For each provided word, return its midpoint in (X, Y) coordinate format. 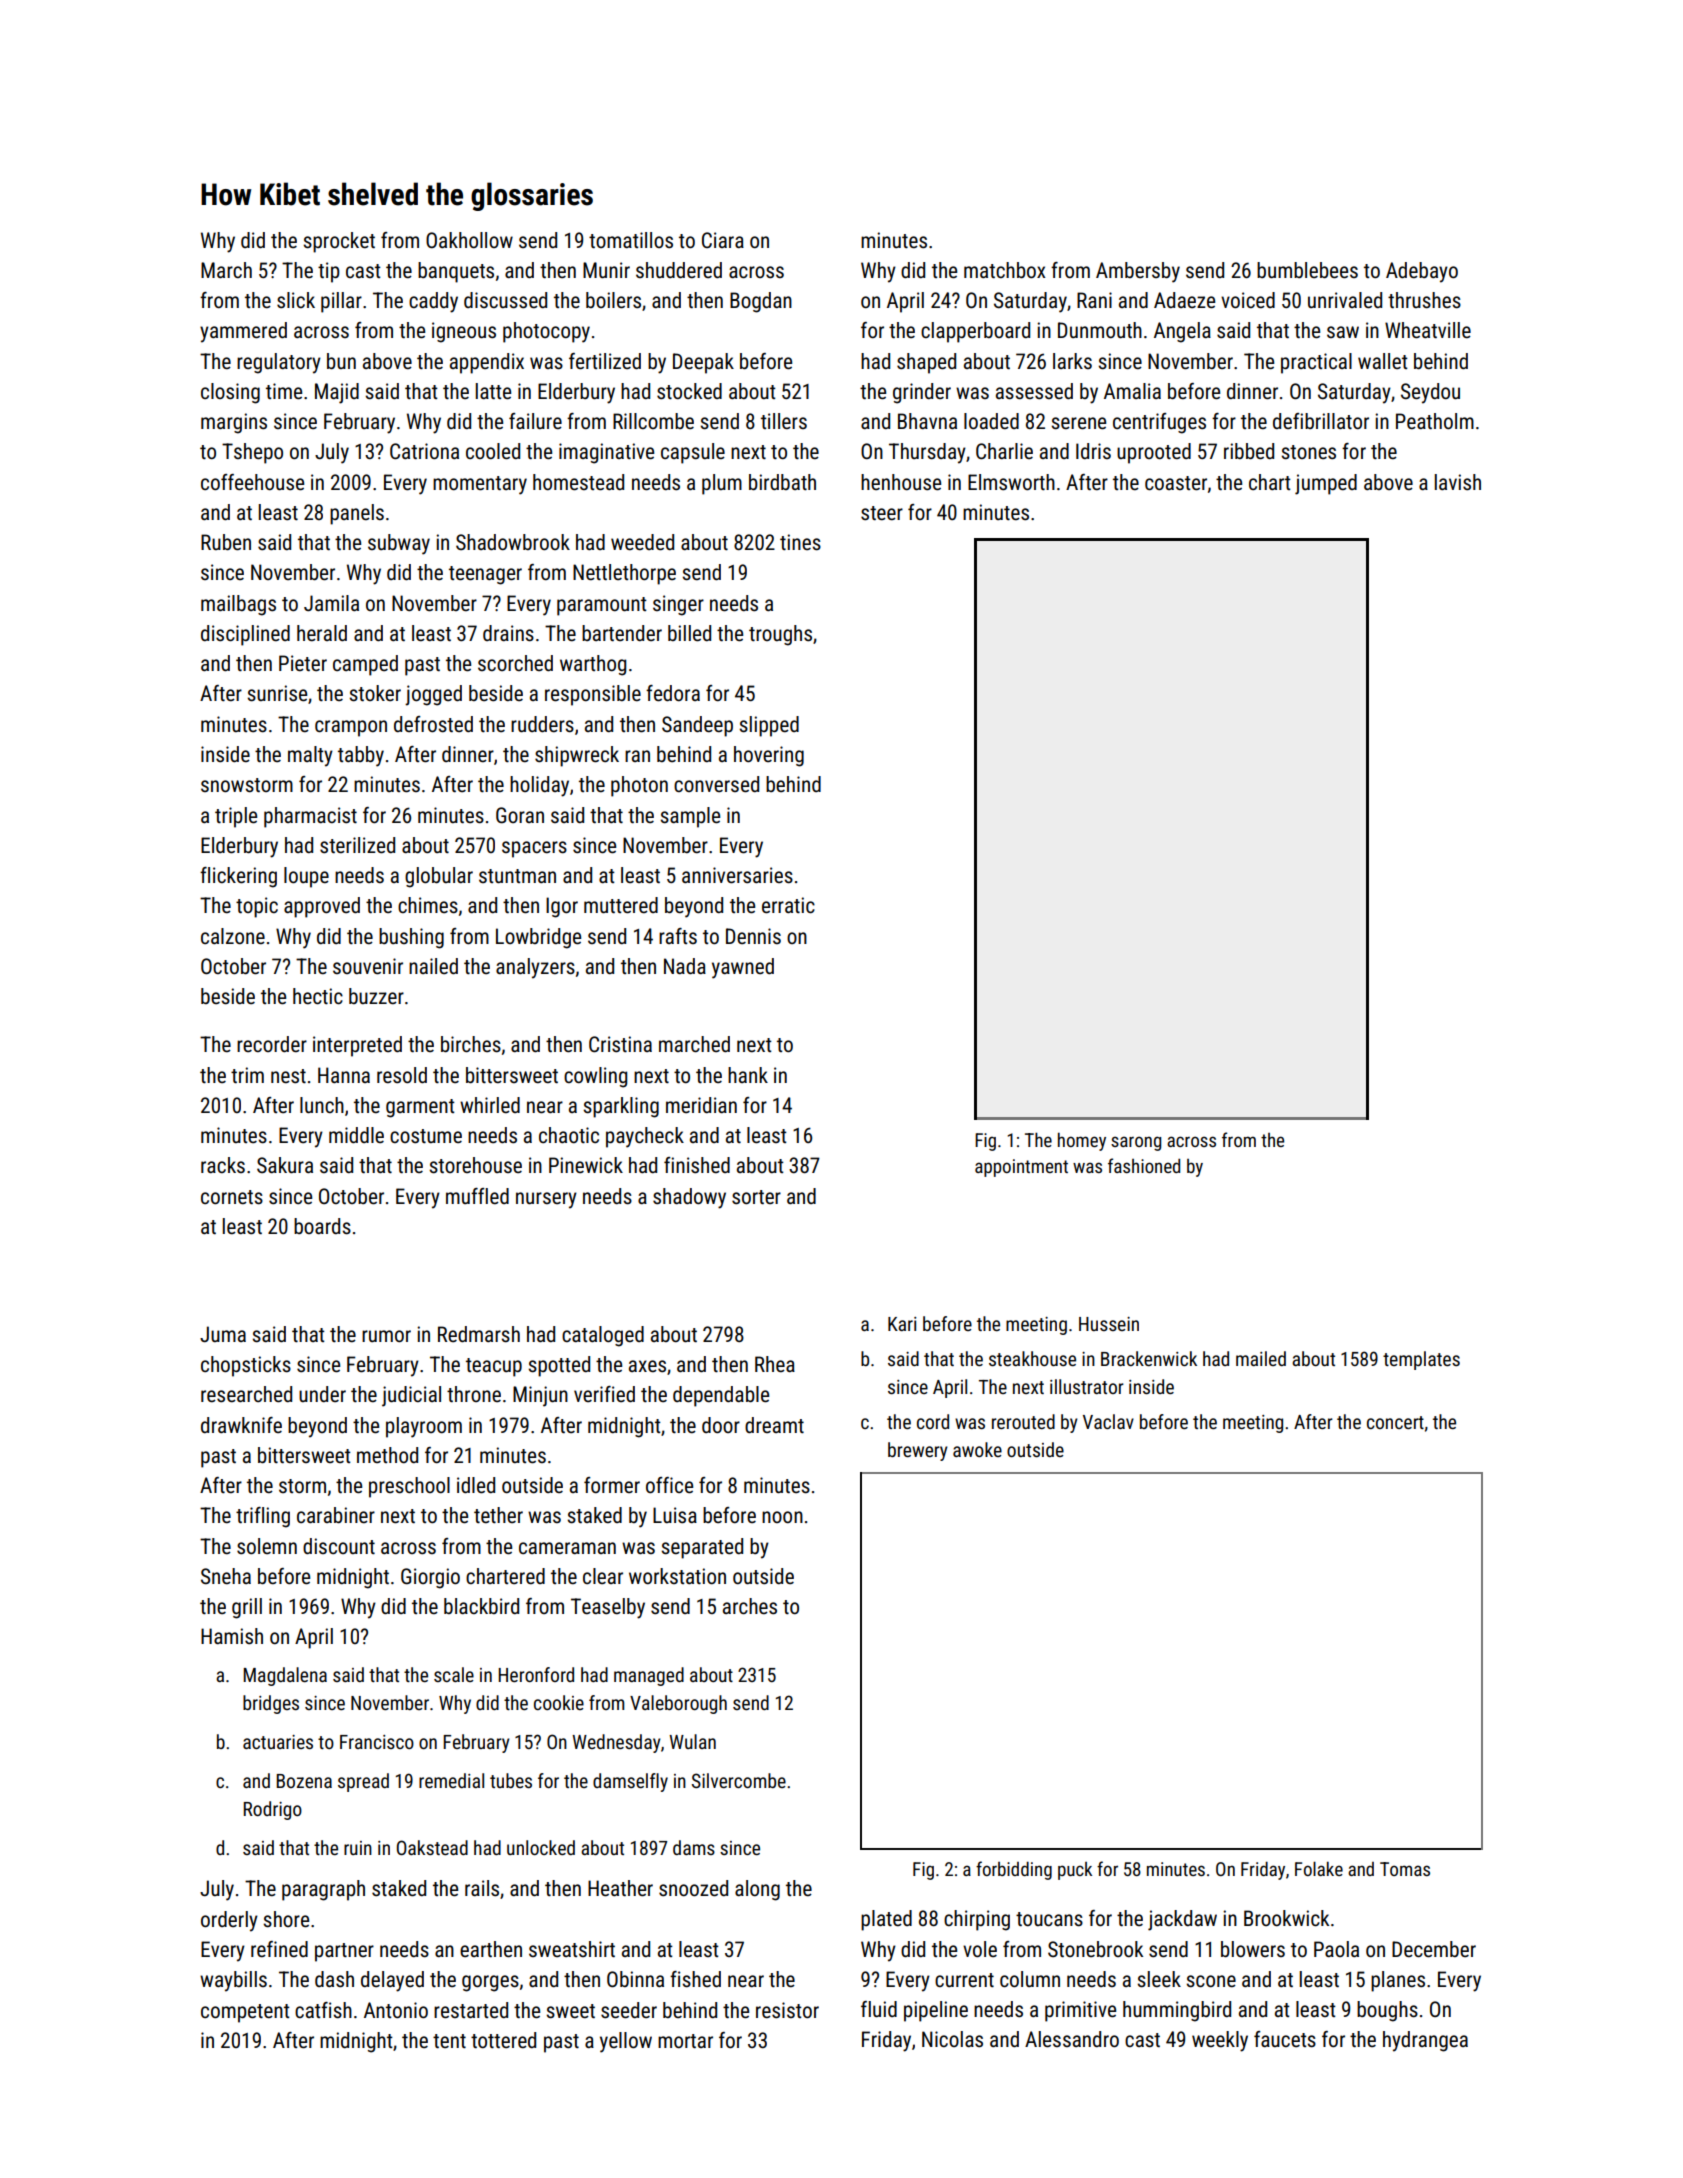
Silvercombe (739, 1780)
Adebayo (1422, 272)
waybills (233, 1981)
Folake (1319, 1868)
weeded (642, 542)
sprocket (339, 242)
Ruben (226, 542)
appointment (1021, 1168)
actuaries (278, 1742)
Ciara (723, 240)
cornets (232, 1197)
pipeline (936, 2011)
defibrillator (1321, 421)
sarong (1136, 1143)
